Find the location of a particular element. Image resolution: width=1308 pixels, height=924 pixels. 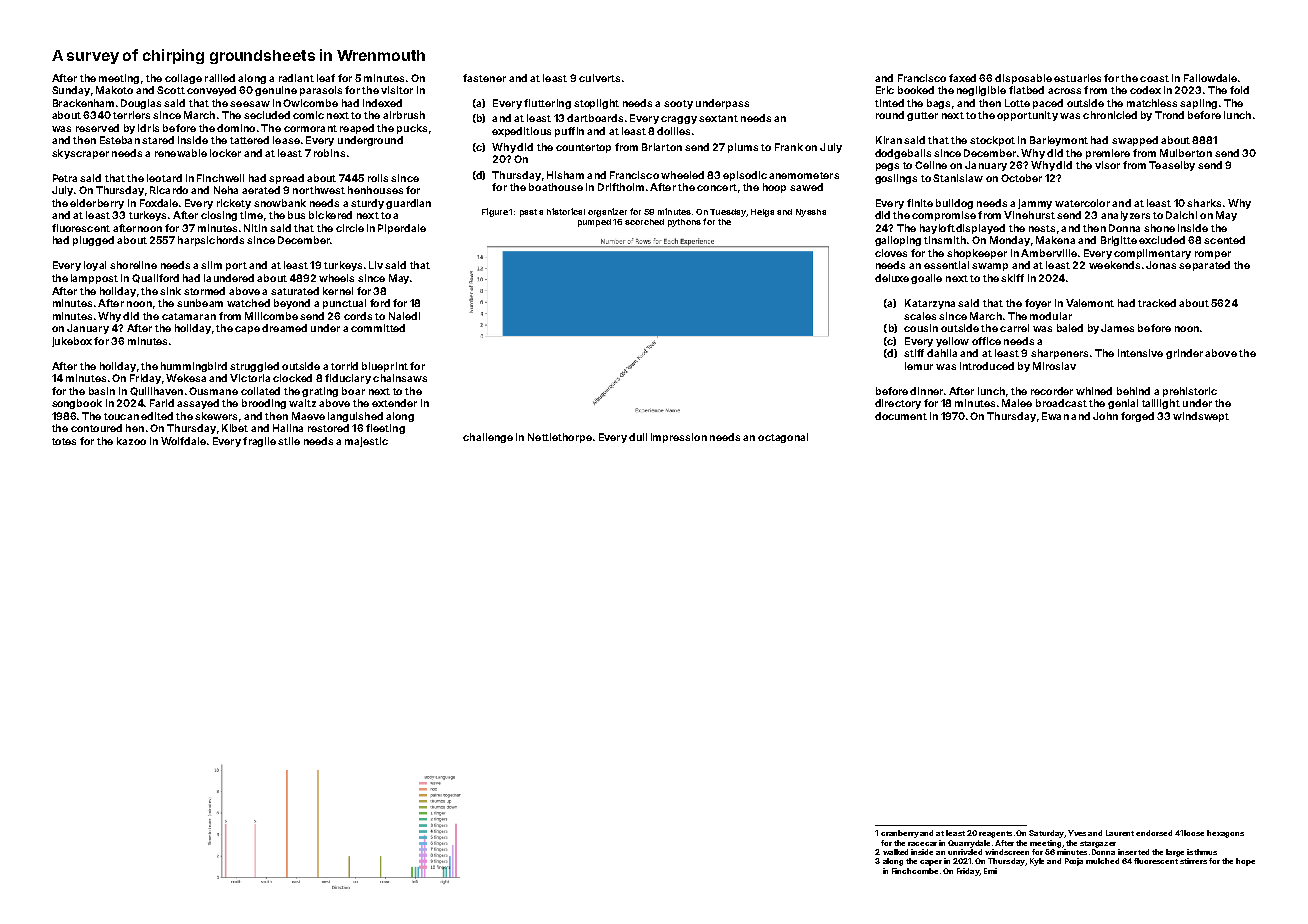

sharks is located at coordinates (1204, 203).
